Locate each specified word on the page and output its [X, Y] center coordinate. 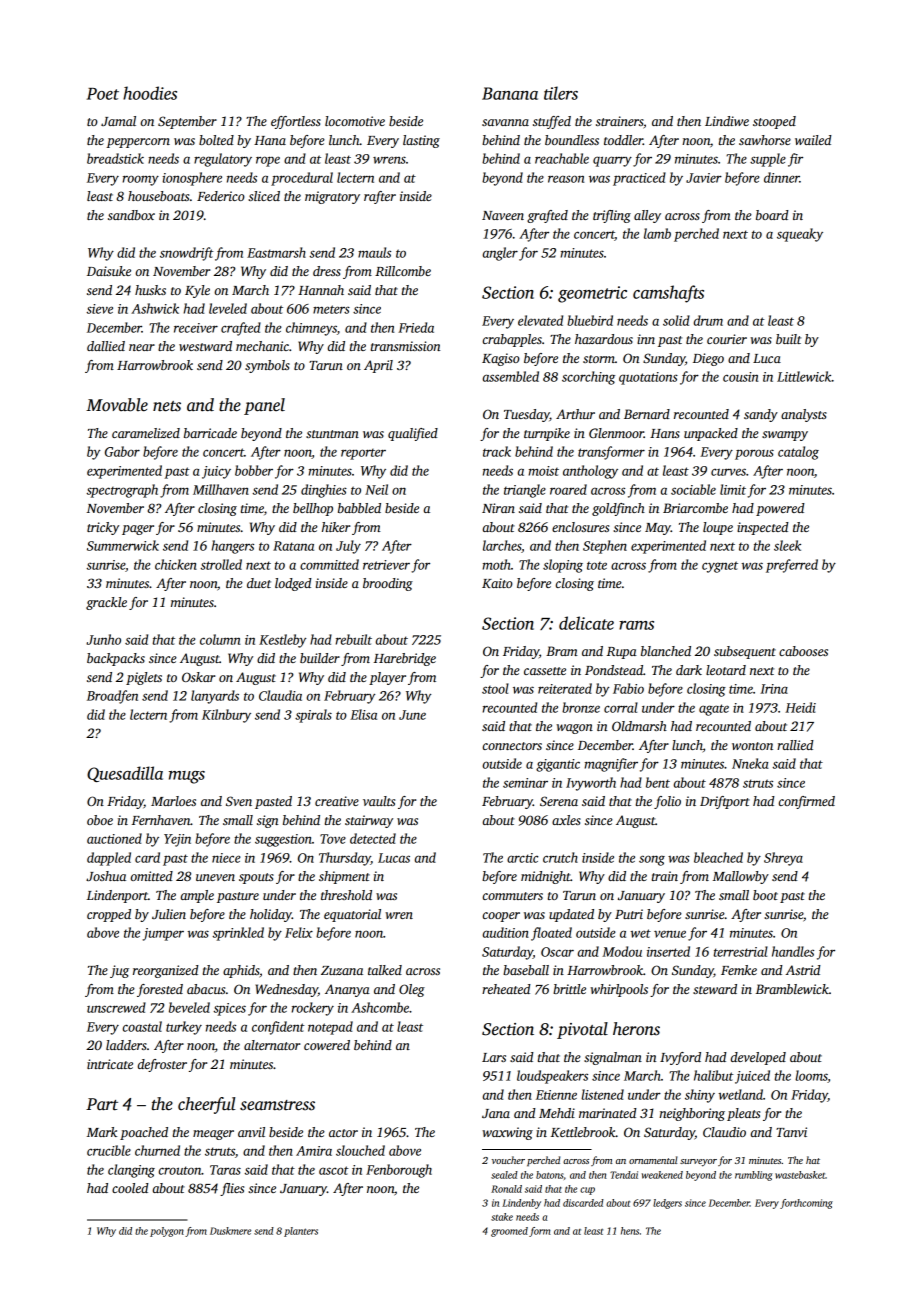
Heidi [800, 707]
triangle [525, 491]
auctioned [114, 838]
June [412, 715]
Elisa [363, 714]
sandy [761, 415]
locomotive [355, 121]
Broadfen [112, 697]
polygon [167, 1232]
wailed [813, 140]
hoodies [150, 93]
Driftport [725, 802]
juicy [216, 472]
